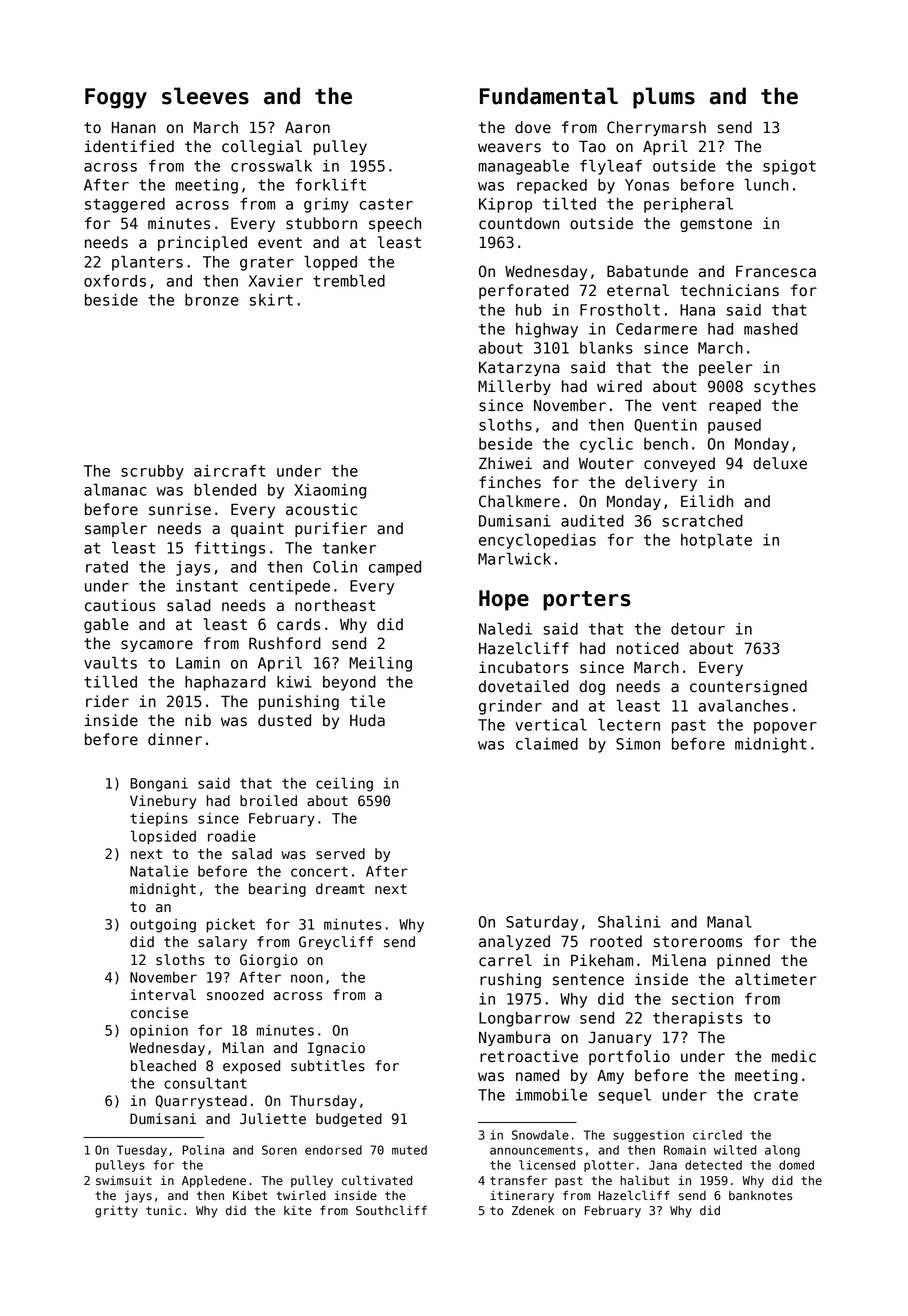 The height and width of the screenshot is (1316, 908). I want to click on Fundamental, so click(549, 96).
